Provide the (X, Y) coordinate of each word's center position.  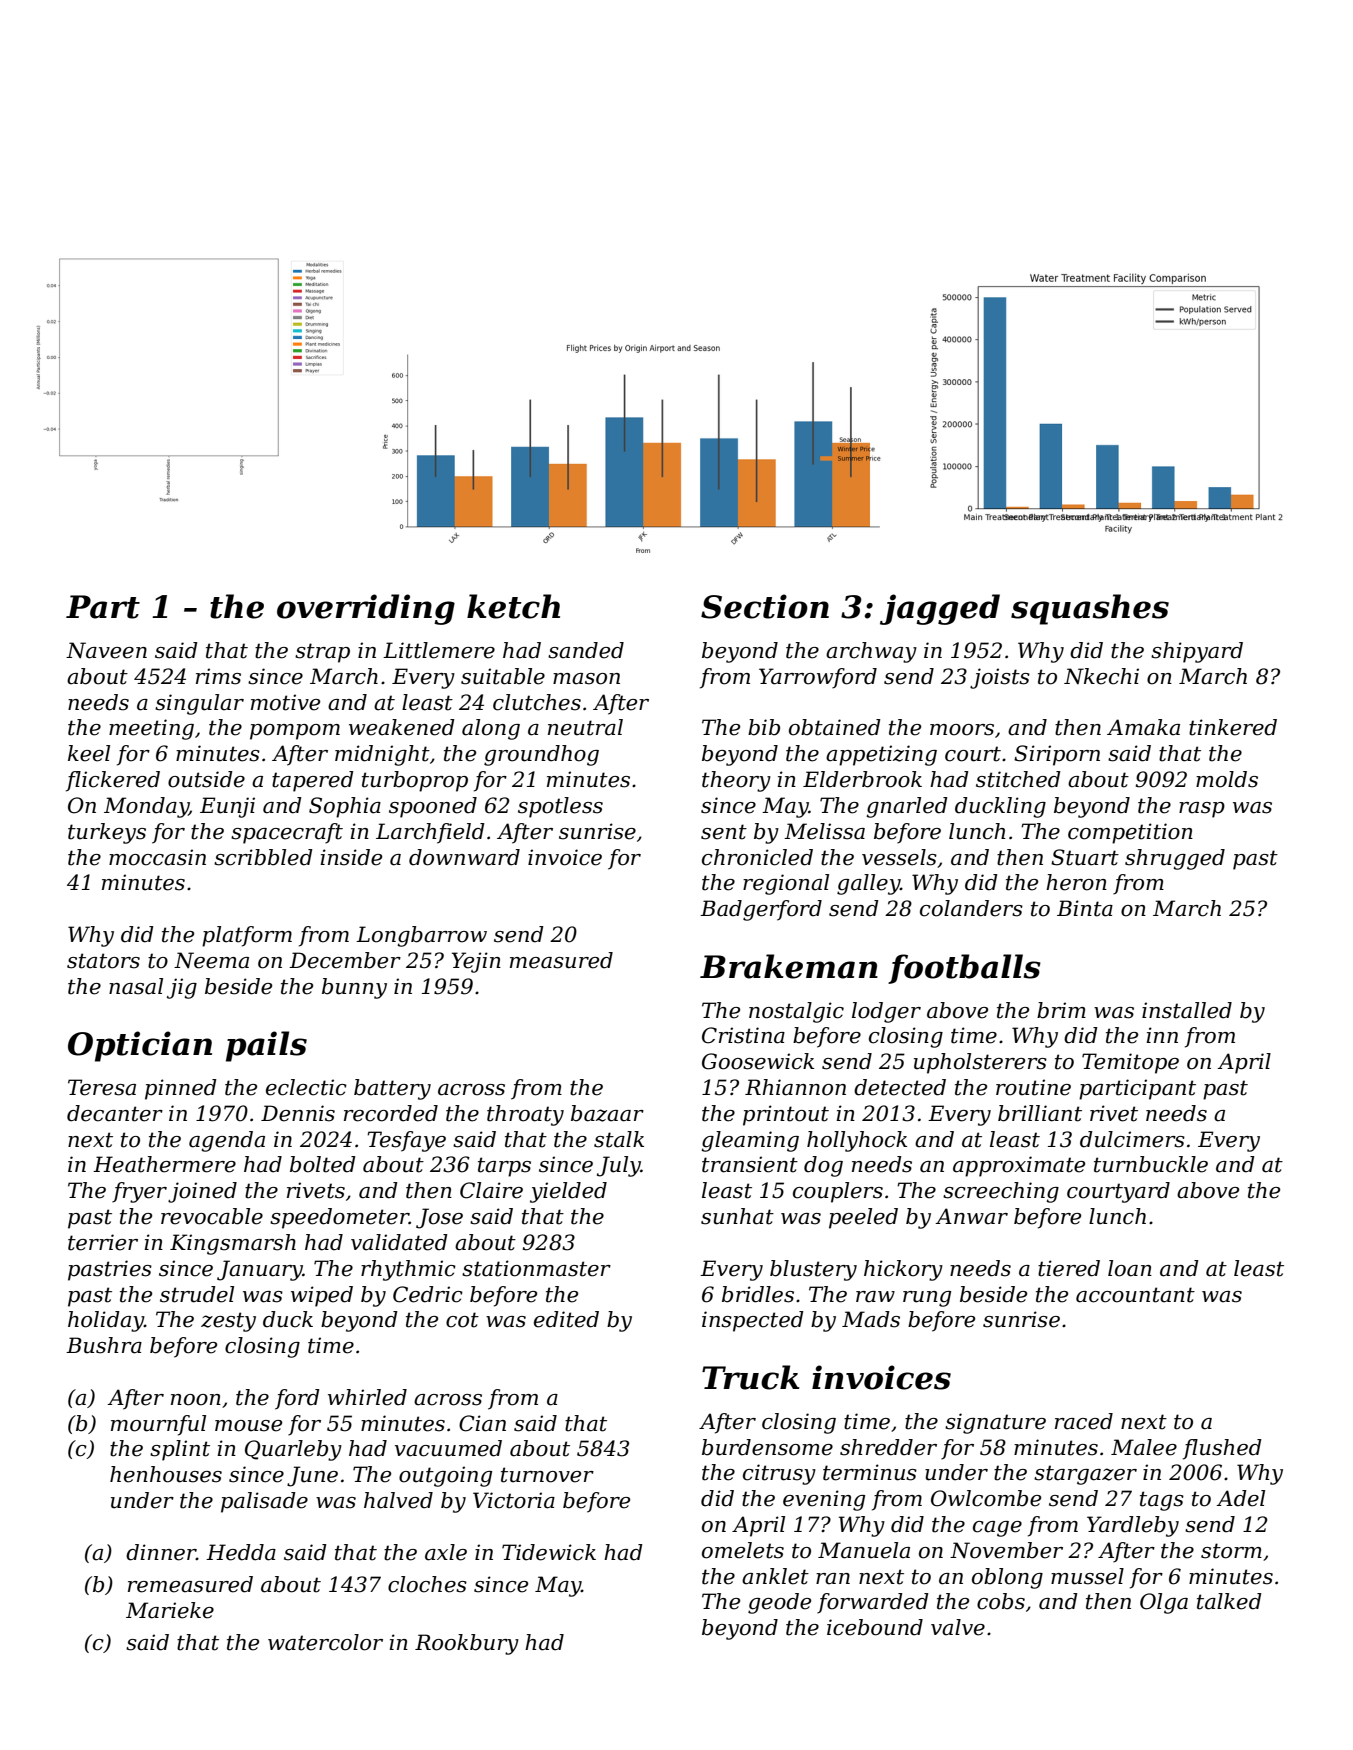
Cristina (743, 1035)
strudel (197, 1294)
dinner (161, 1552)
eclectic (306, 1087)
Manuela (864, 1550)
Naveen (106, 650)
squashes (1090, 609)
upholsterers (980, 1063)
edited (566, 1319)
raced (1084, 1421)
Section (765, 606)
